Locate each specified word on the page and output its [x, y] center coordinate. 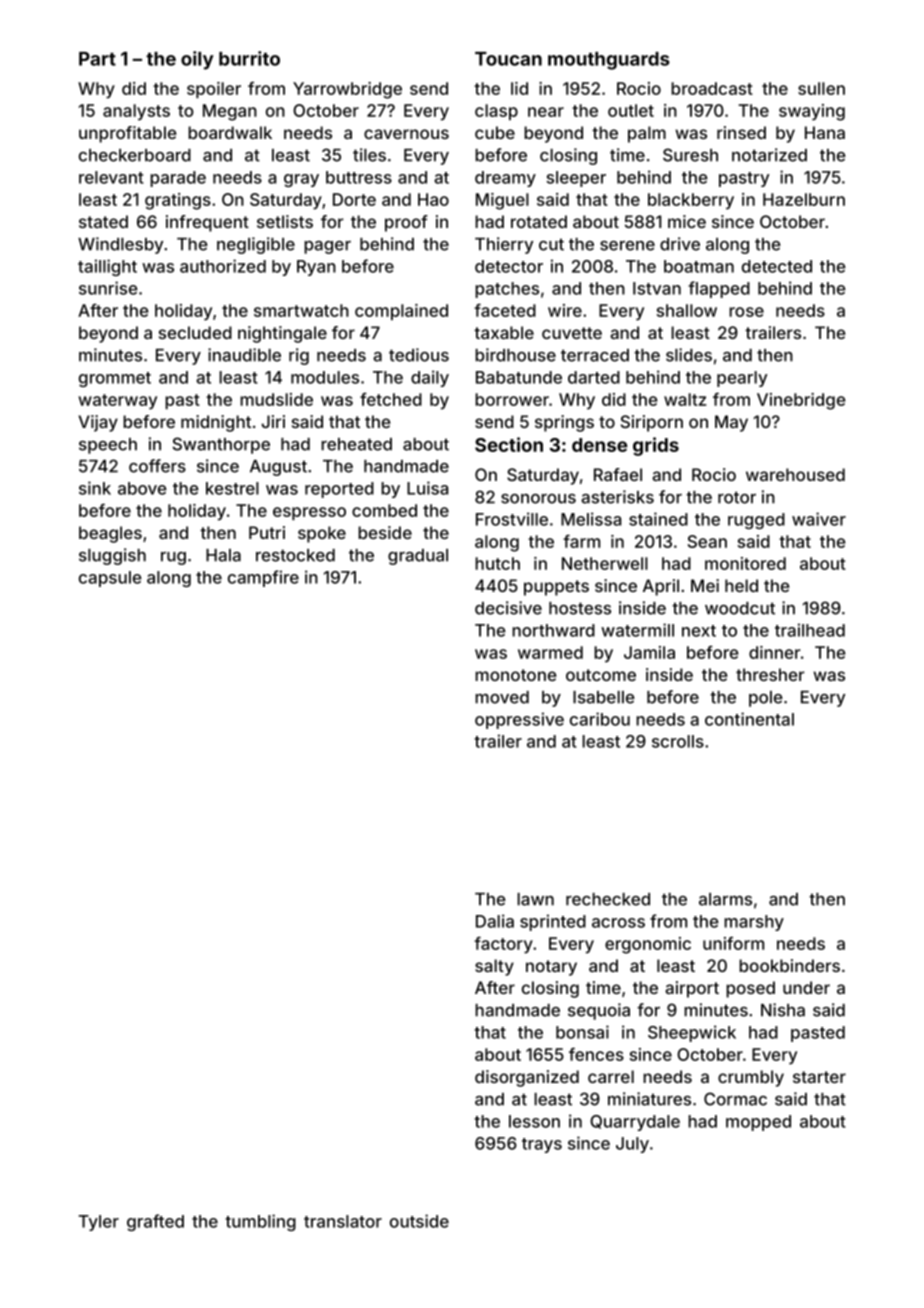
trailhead [810, 630]
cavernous [406, 134]
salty [494, 967]
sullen [821, 88]
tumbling [260, 1222]
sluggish [112, 556]
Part [97, 59]
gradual [418, 557]
